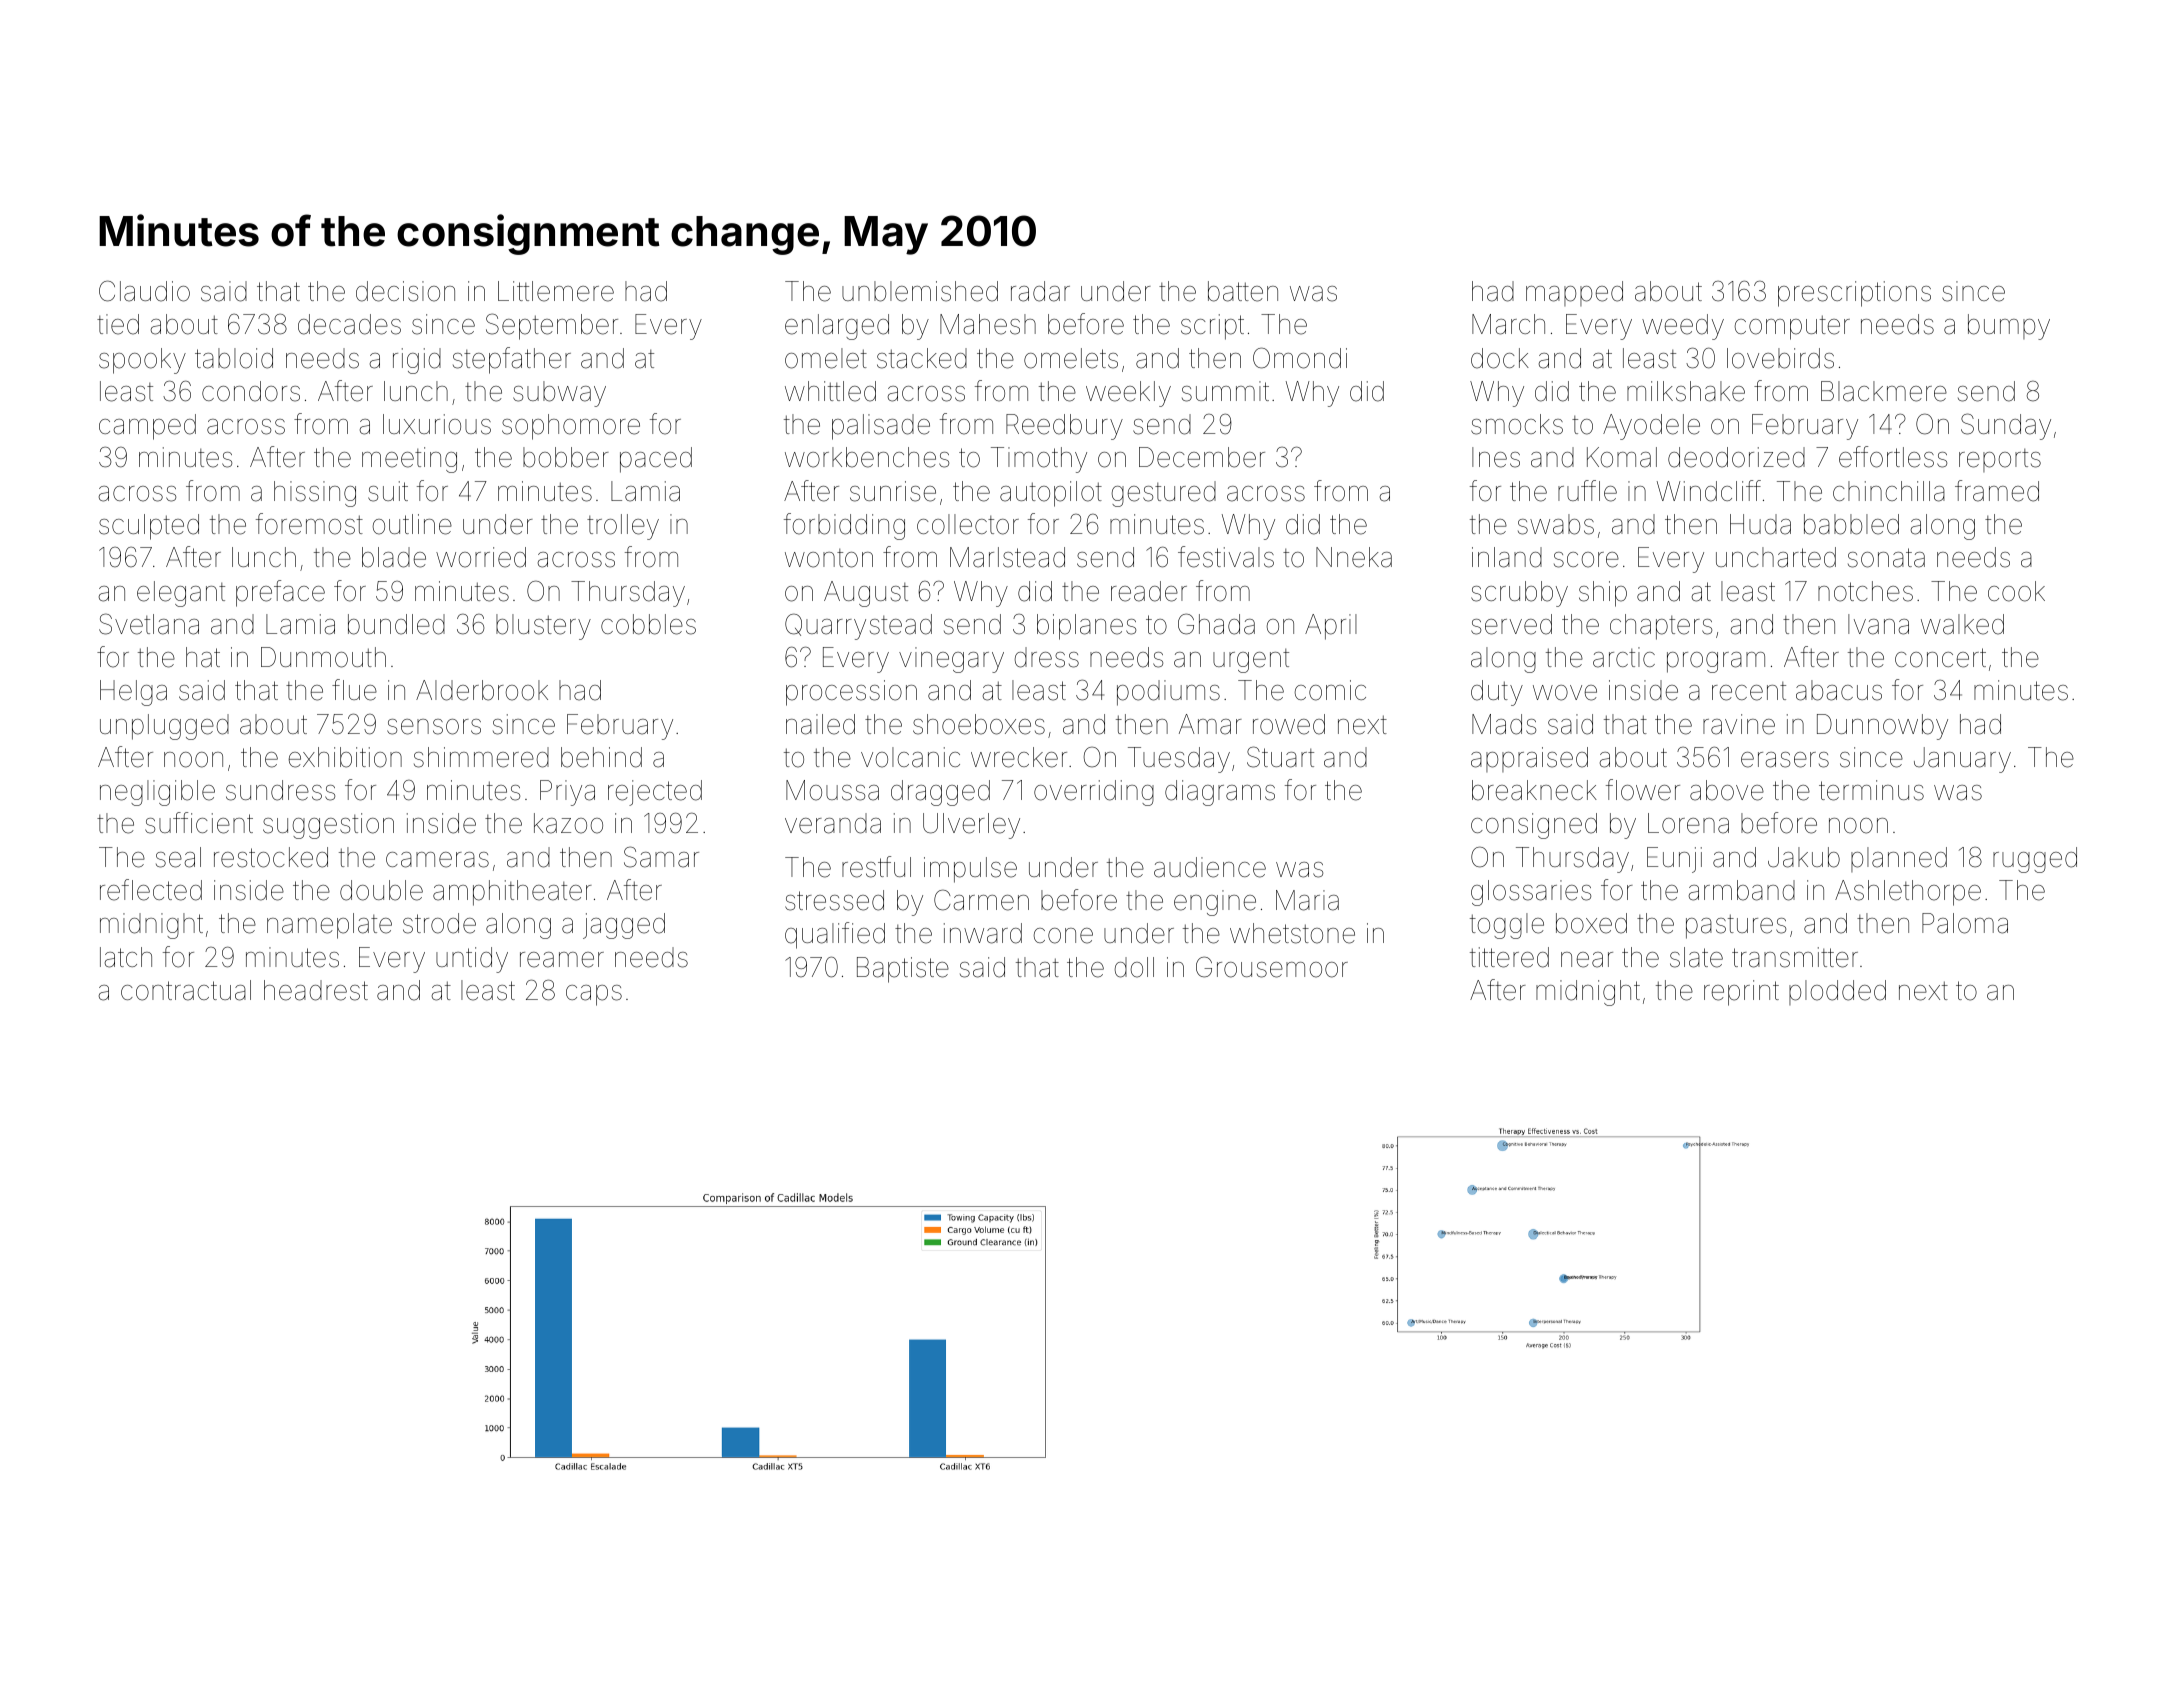 Image resolution: width=2178 pixels, height=1683 pixels. I want to click on chapters, so click(1661, 627).
